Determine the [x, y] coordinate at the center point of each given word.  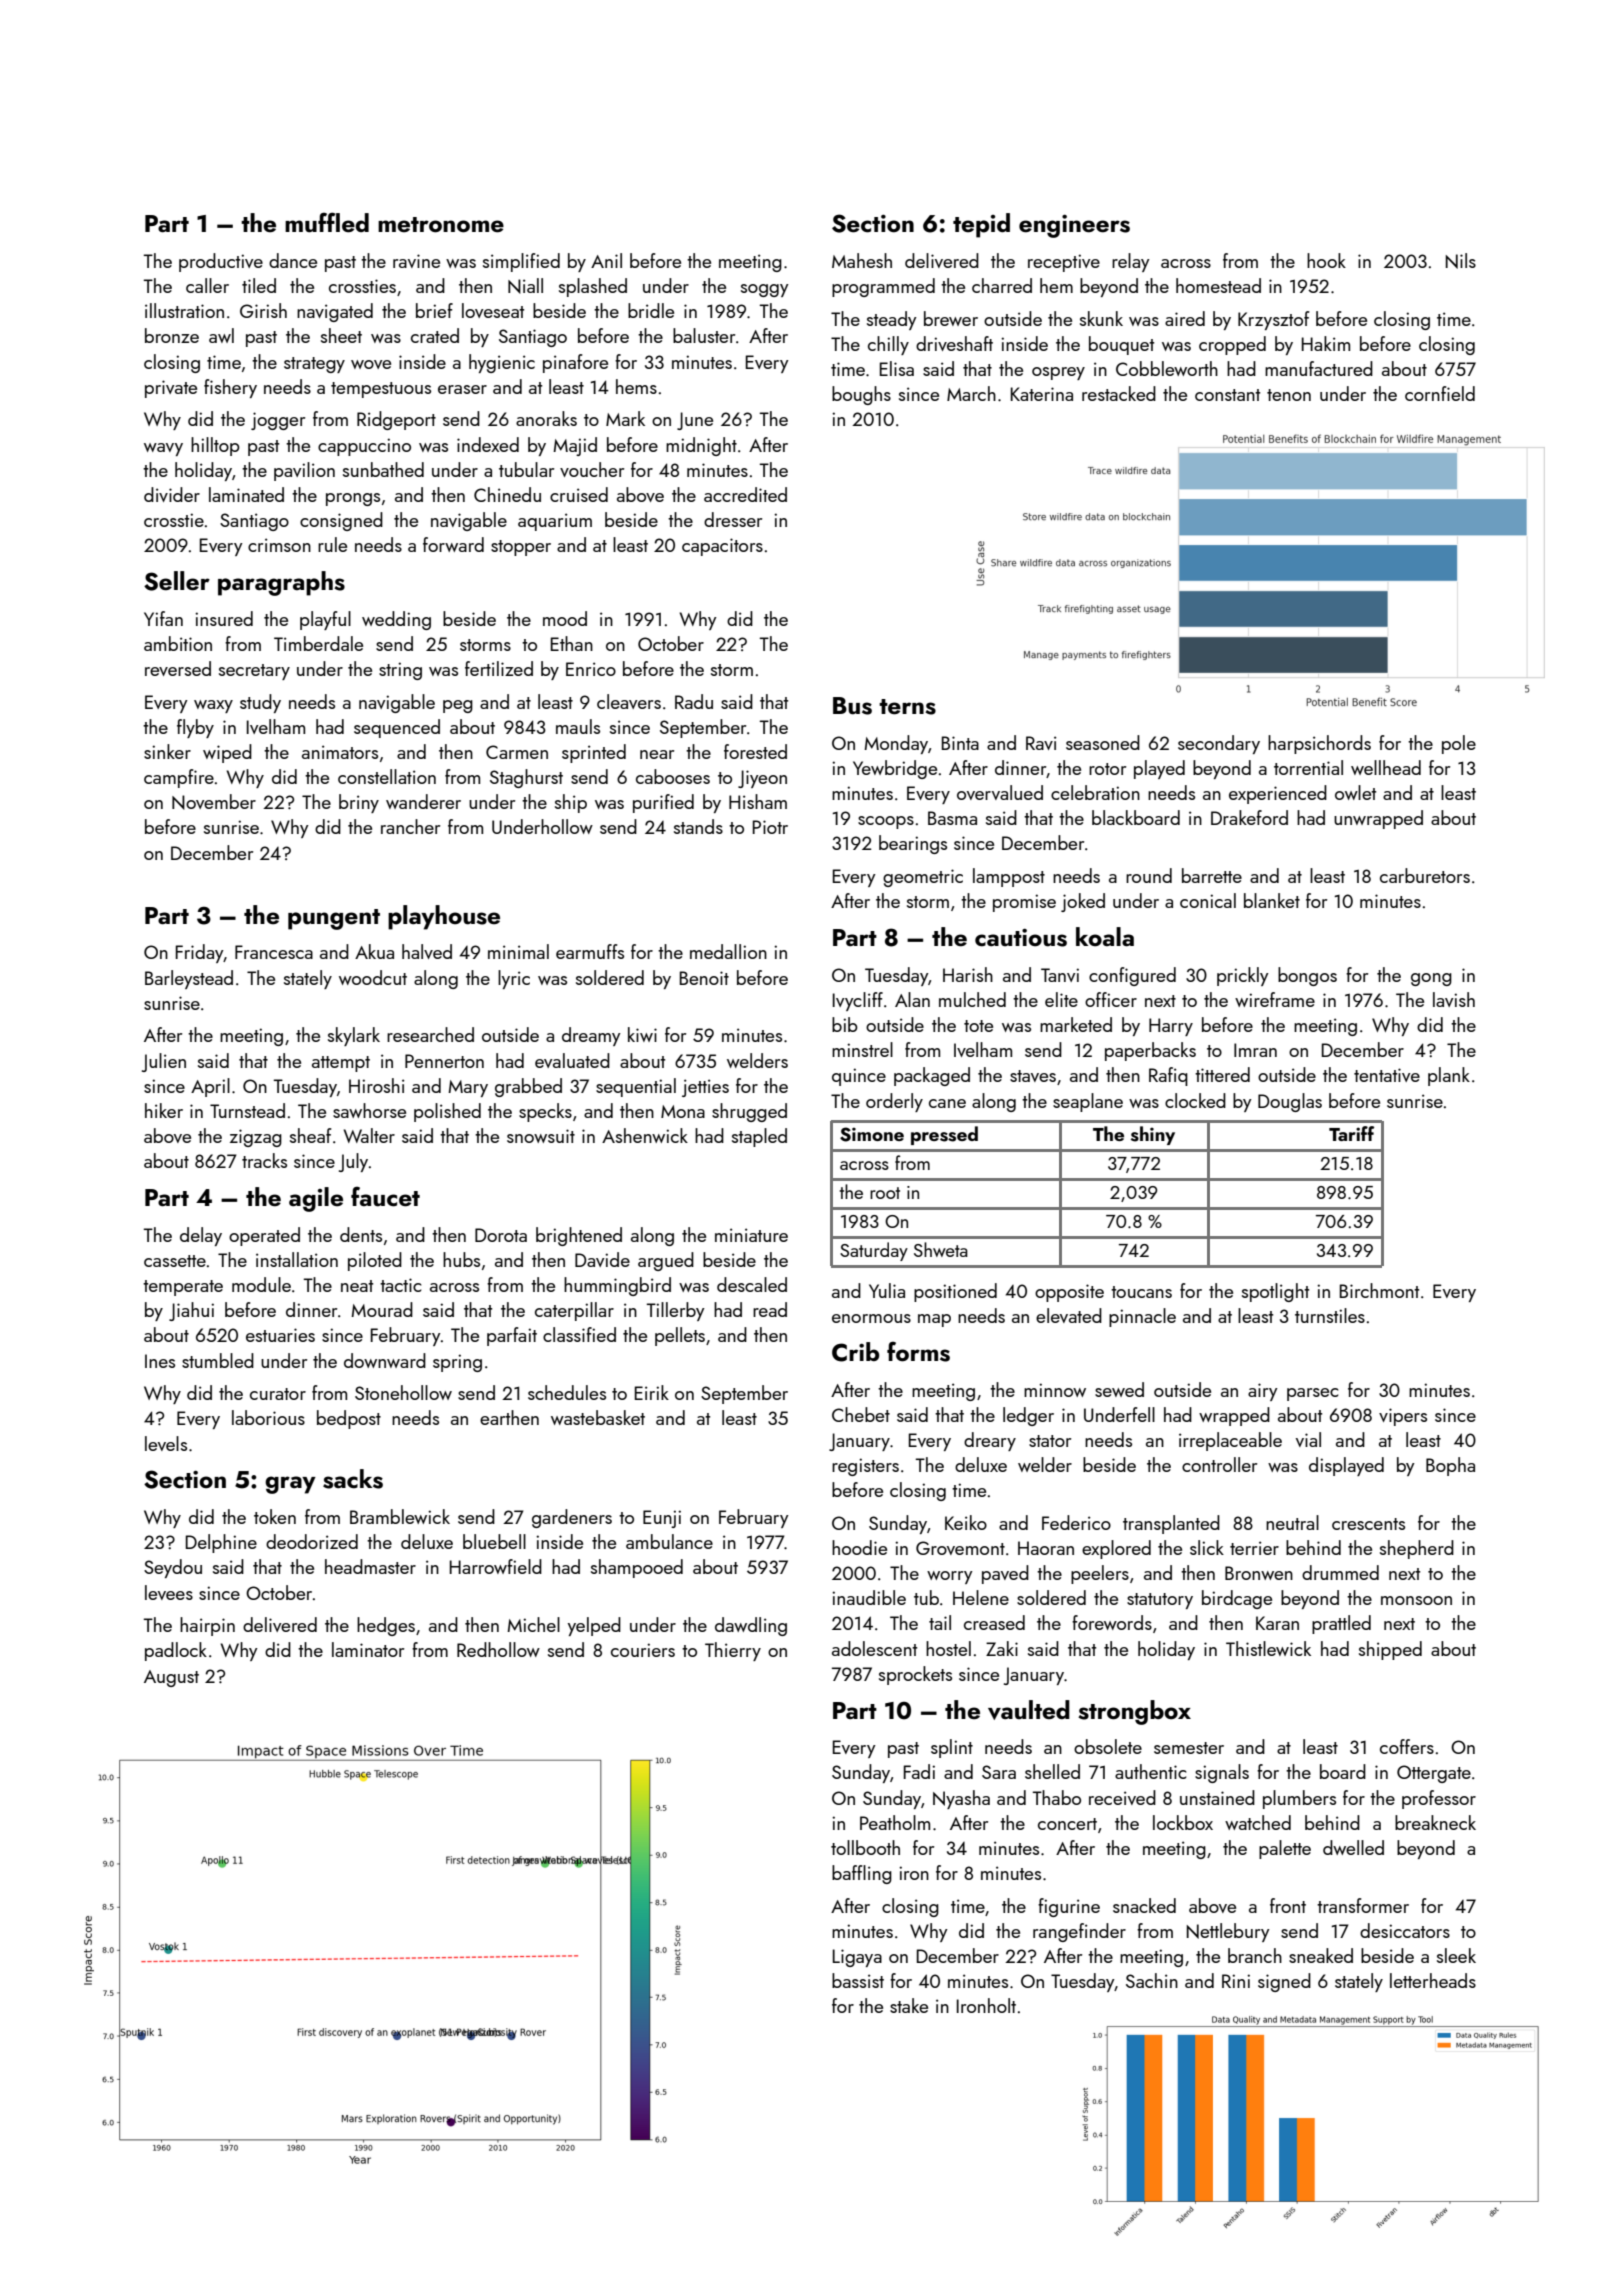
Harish [968, 974]
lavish [1454, 999]
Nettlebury [1228, 1932]
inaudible [869, 1597]
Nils [1461, 261]
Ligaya [857, 1958]
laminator [368, 1649]
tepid [981, 225]
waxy [213, 706]
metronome [441, 225]
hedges [386, 1626]
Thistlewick [1268, 1648]
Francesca [274, 952]
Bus [852, 706]
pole [1459, 744]
